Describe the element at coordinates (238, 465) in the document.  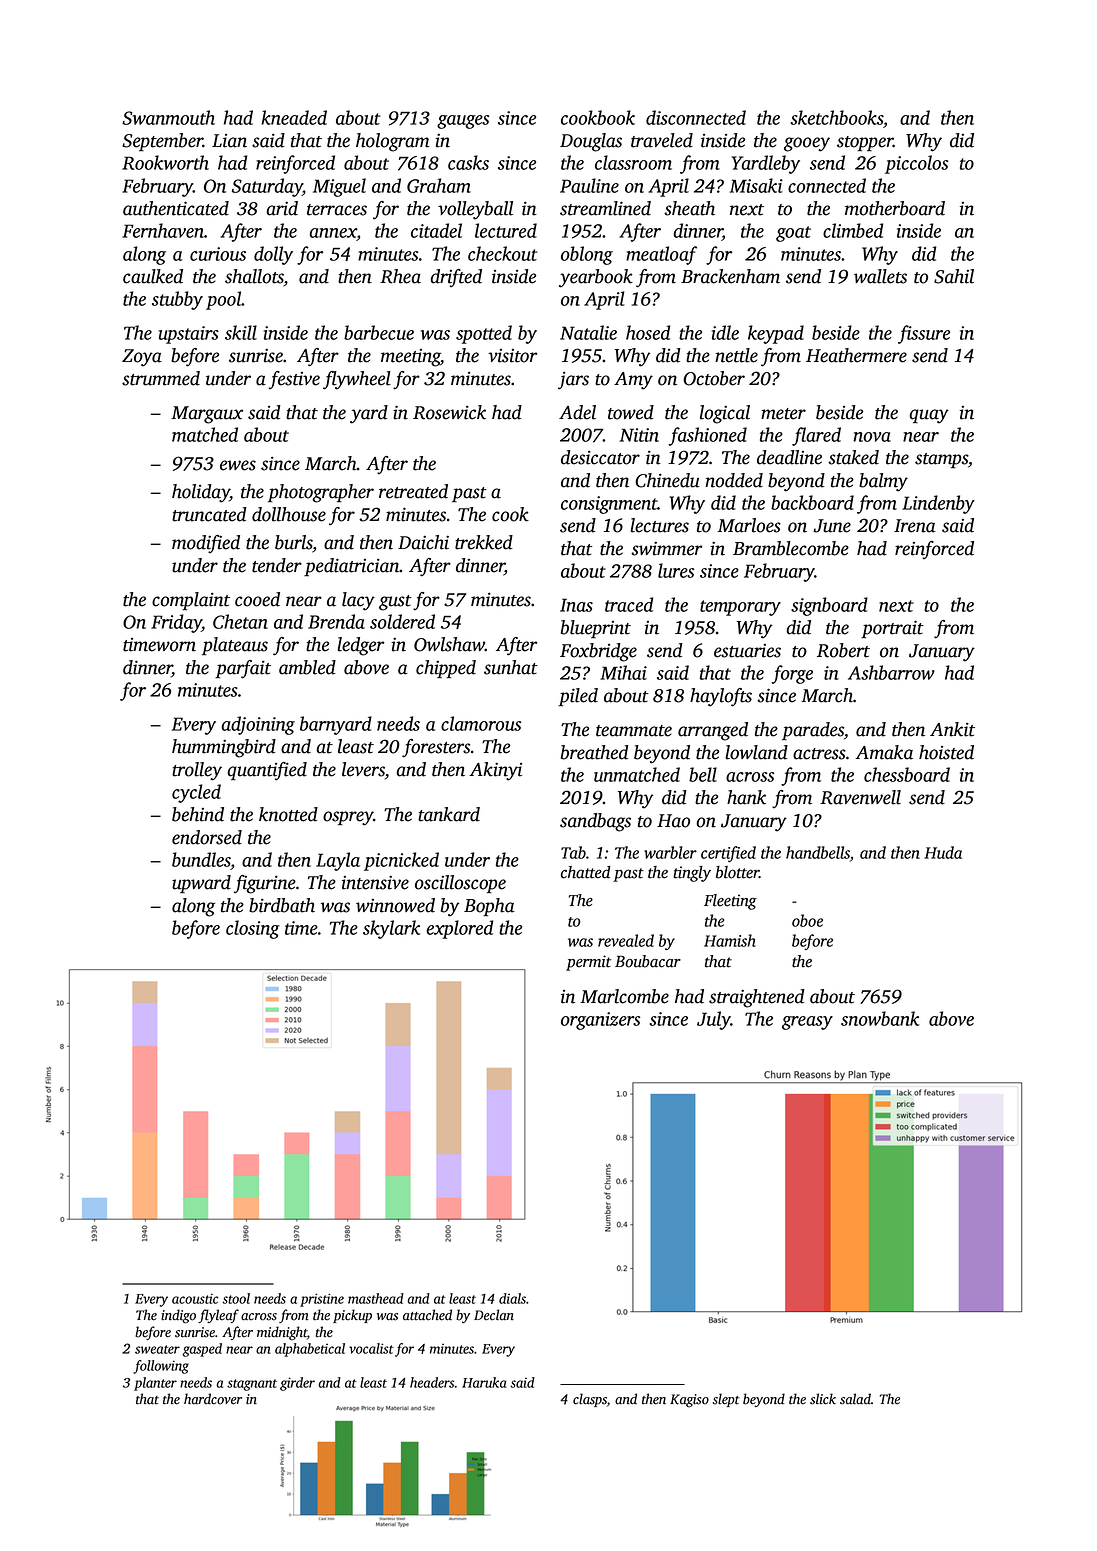
I see `ewes` at that location.
